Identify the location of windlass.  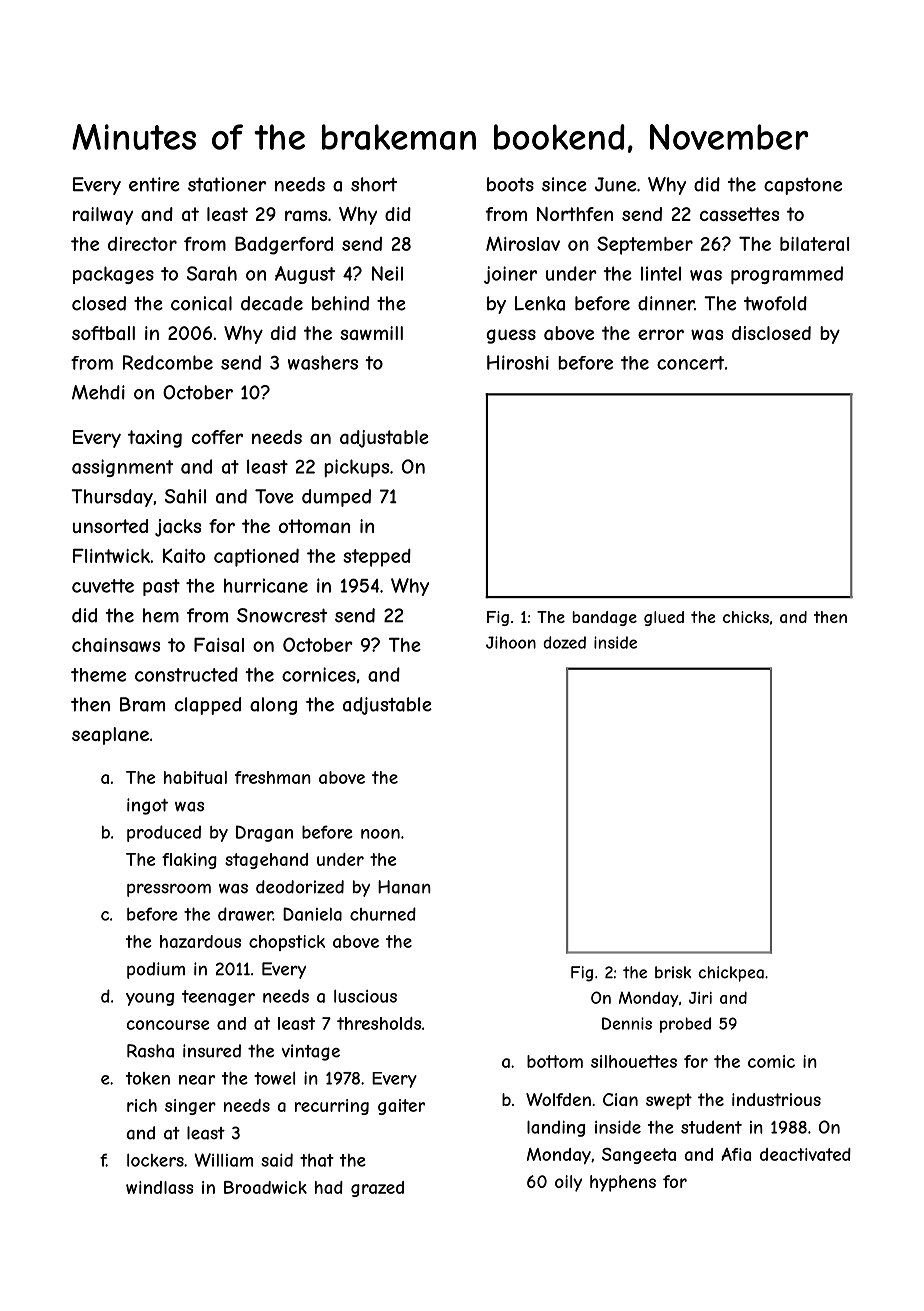
(160, 1187).
